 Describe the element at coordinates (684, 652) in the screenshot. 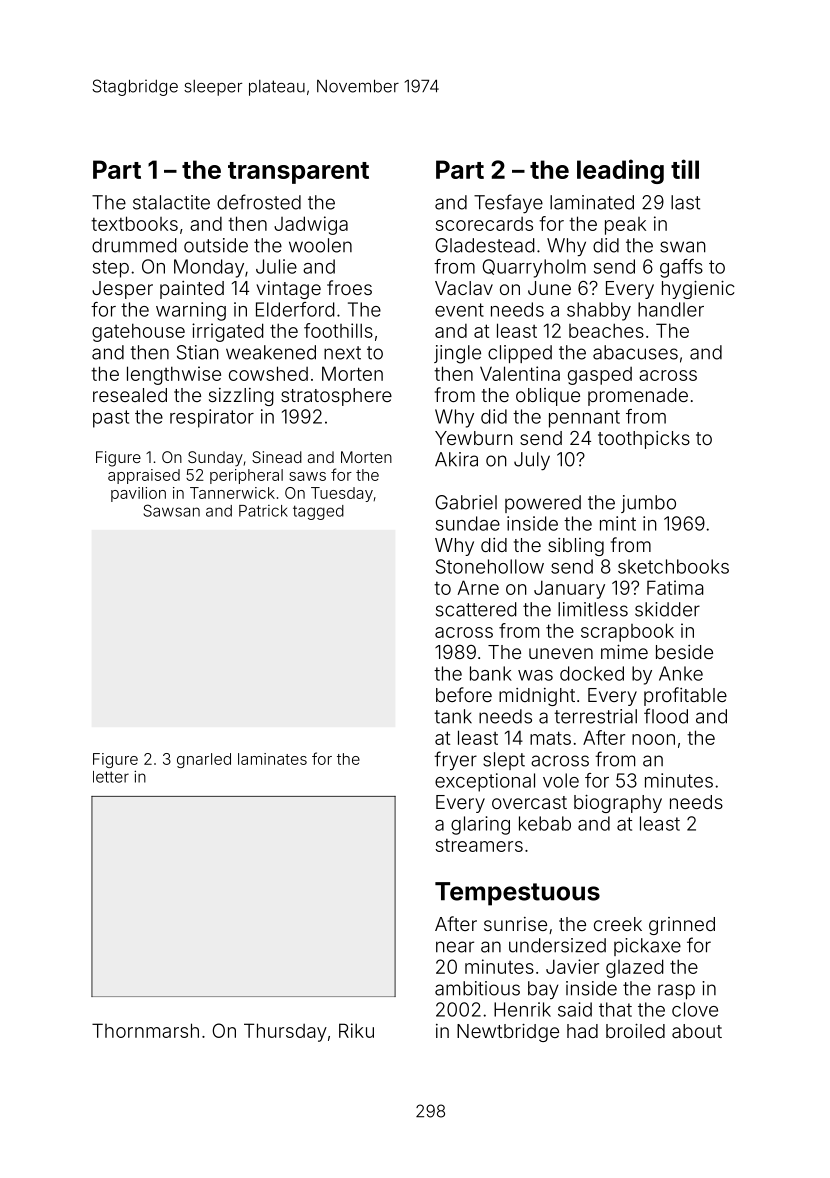

I see `beside` at that location.
